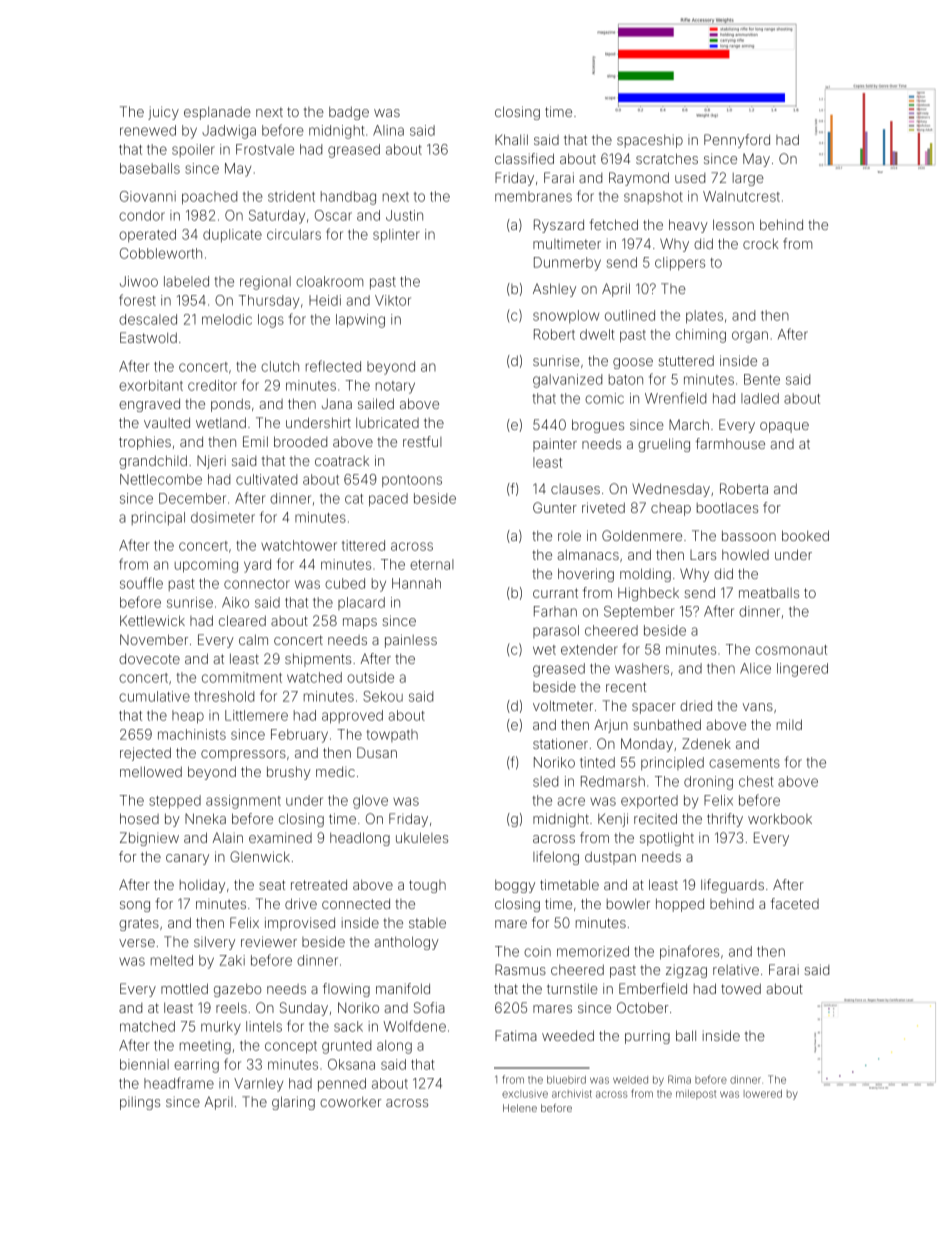 Image resolution: width=952 pixels, height=1233 pixels. What do you see at coordinates (280, 366) in the document?
I see `clutch` at bounding box center [280, 366].
